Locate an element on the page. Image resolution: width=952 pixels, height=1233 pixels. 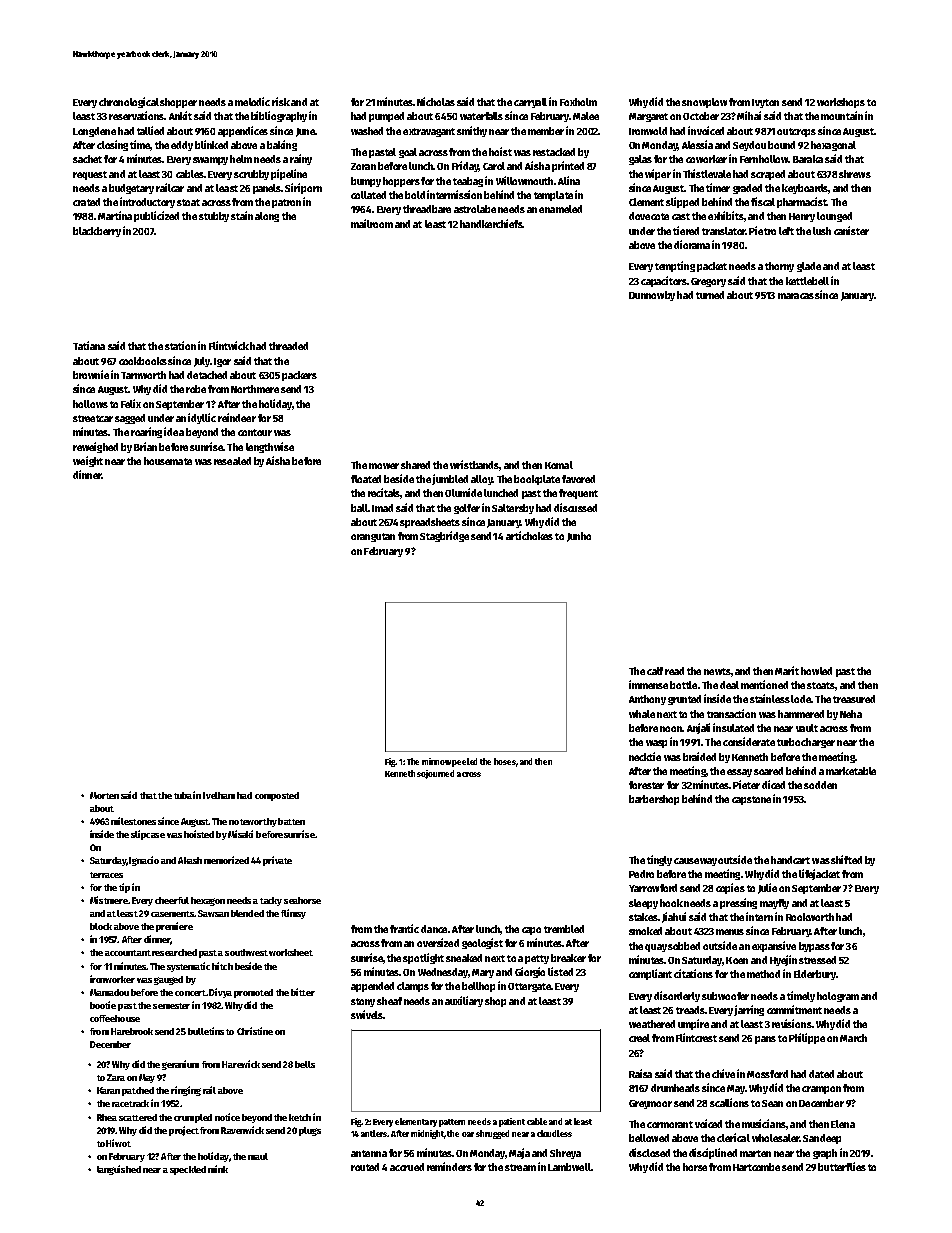
braided is located at coordinates (699, 756).
